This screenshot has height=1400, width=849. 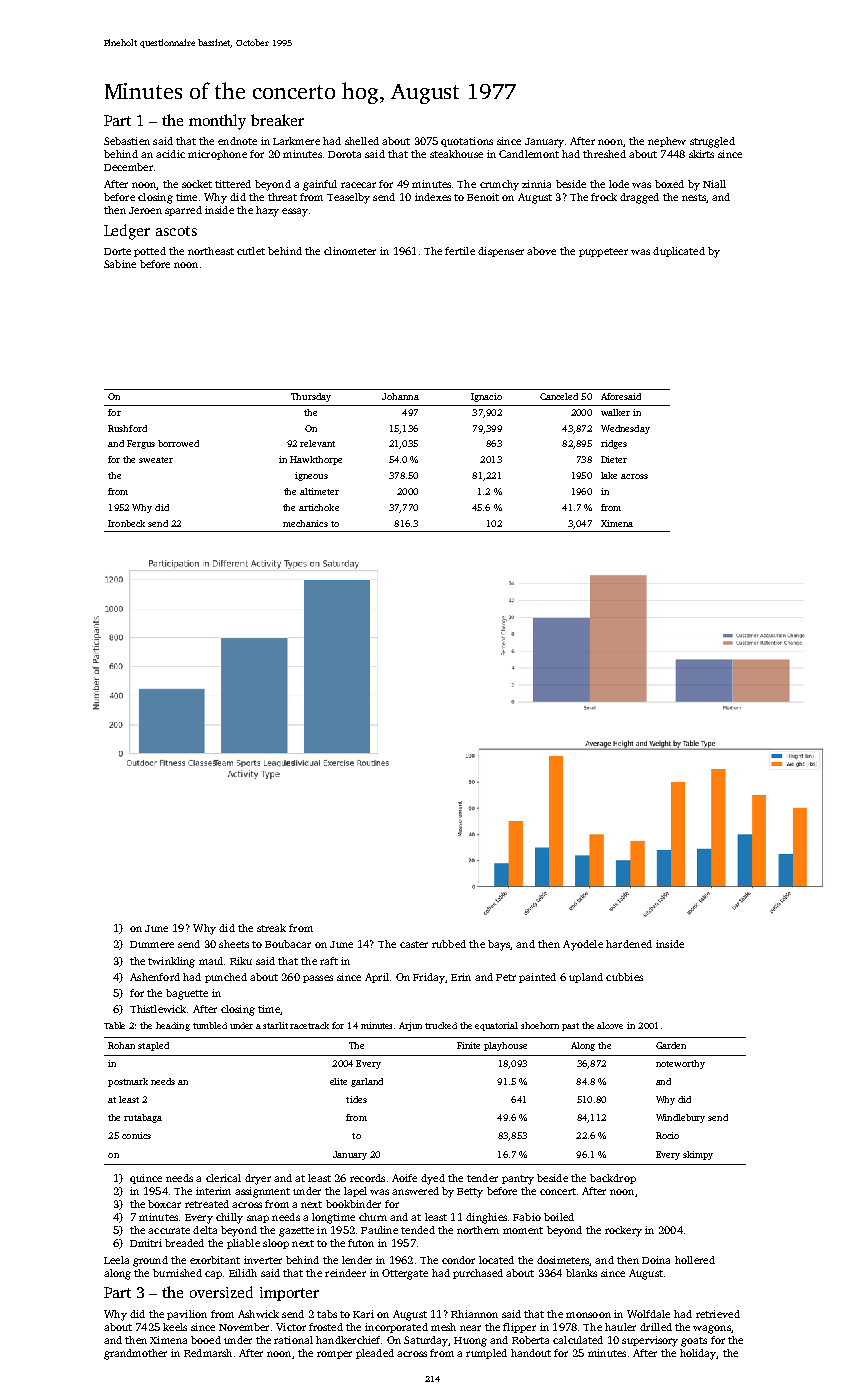 What do you see at coordinates (624, 977) in the screenshot?
I see `cubbies` at bounding box center [624, 977].
